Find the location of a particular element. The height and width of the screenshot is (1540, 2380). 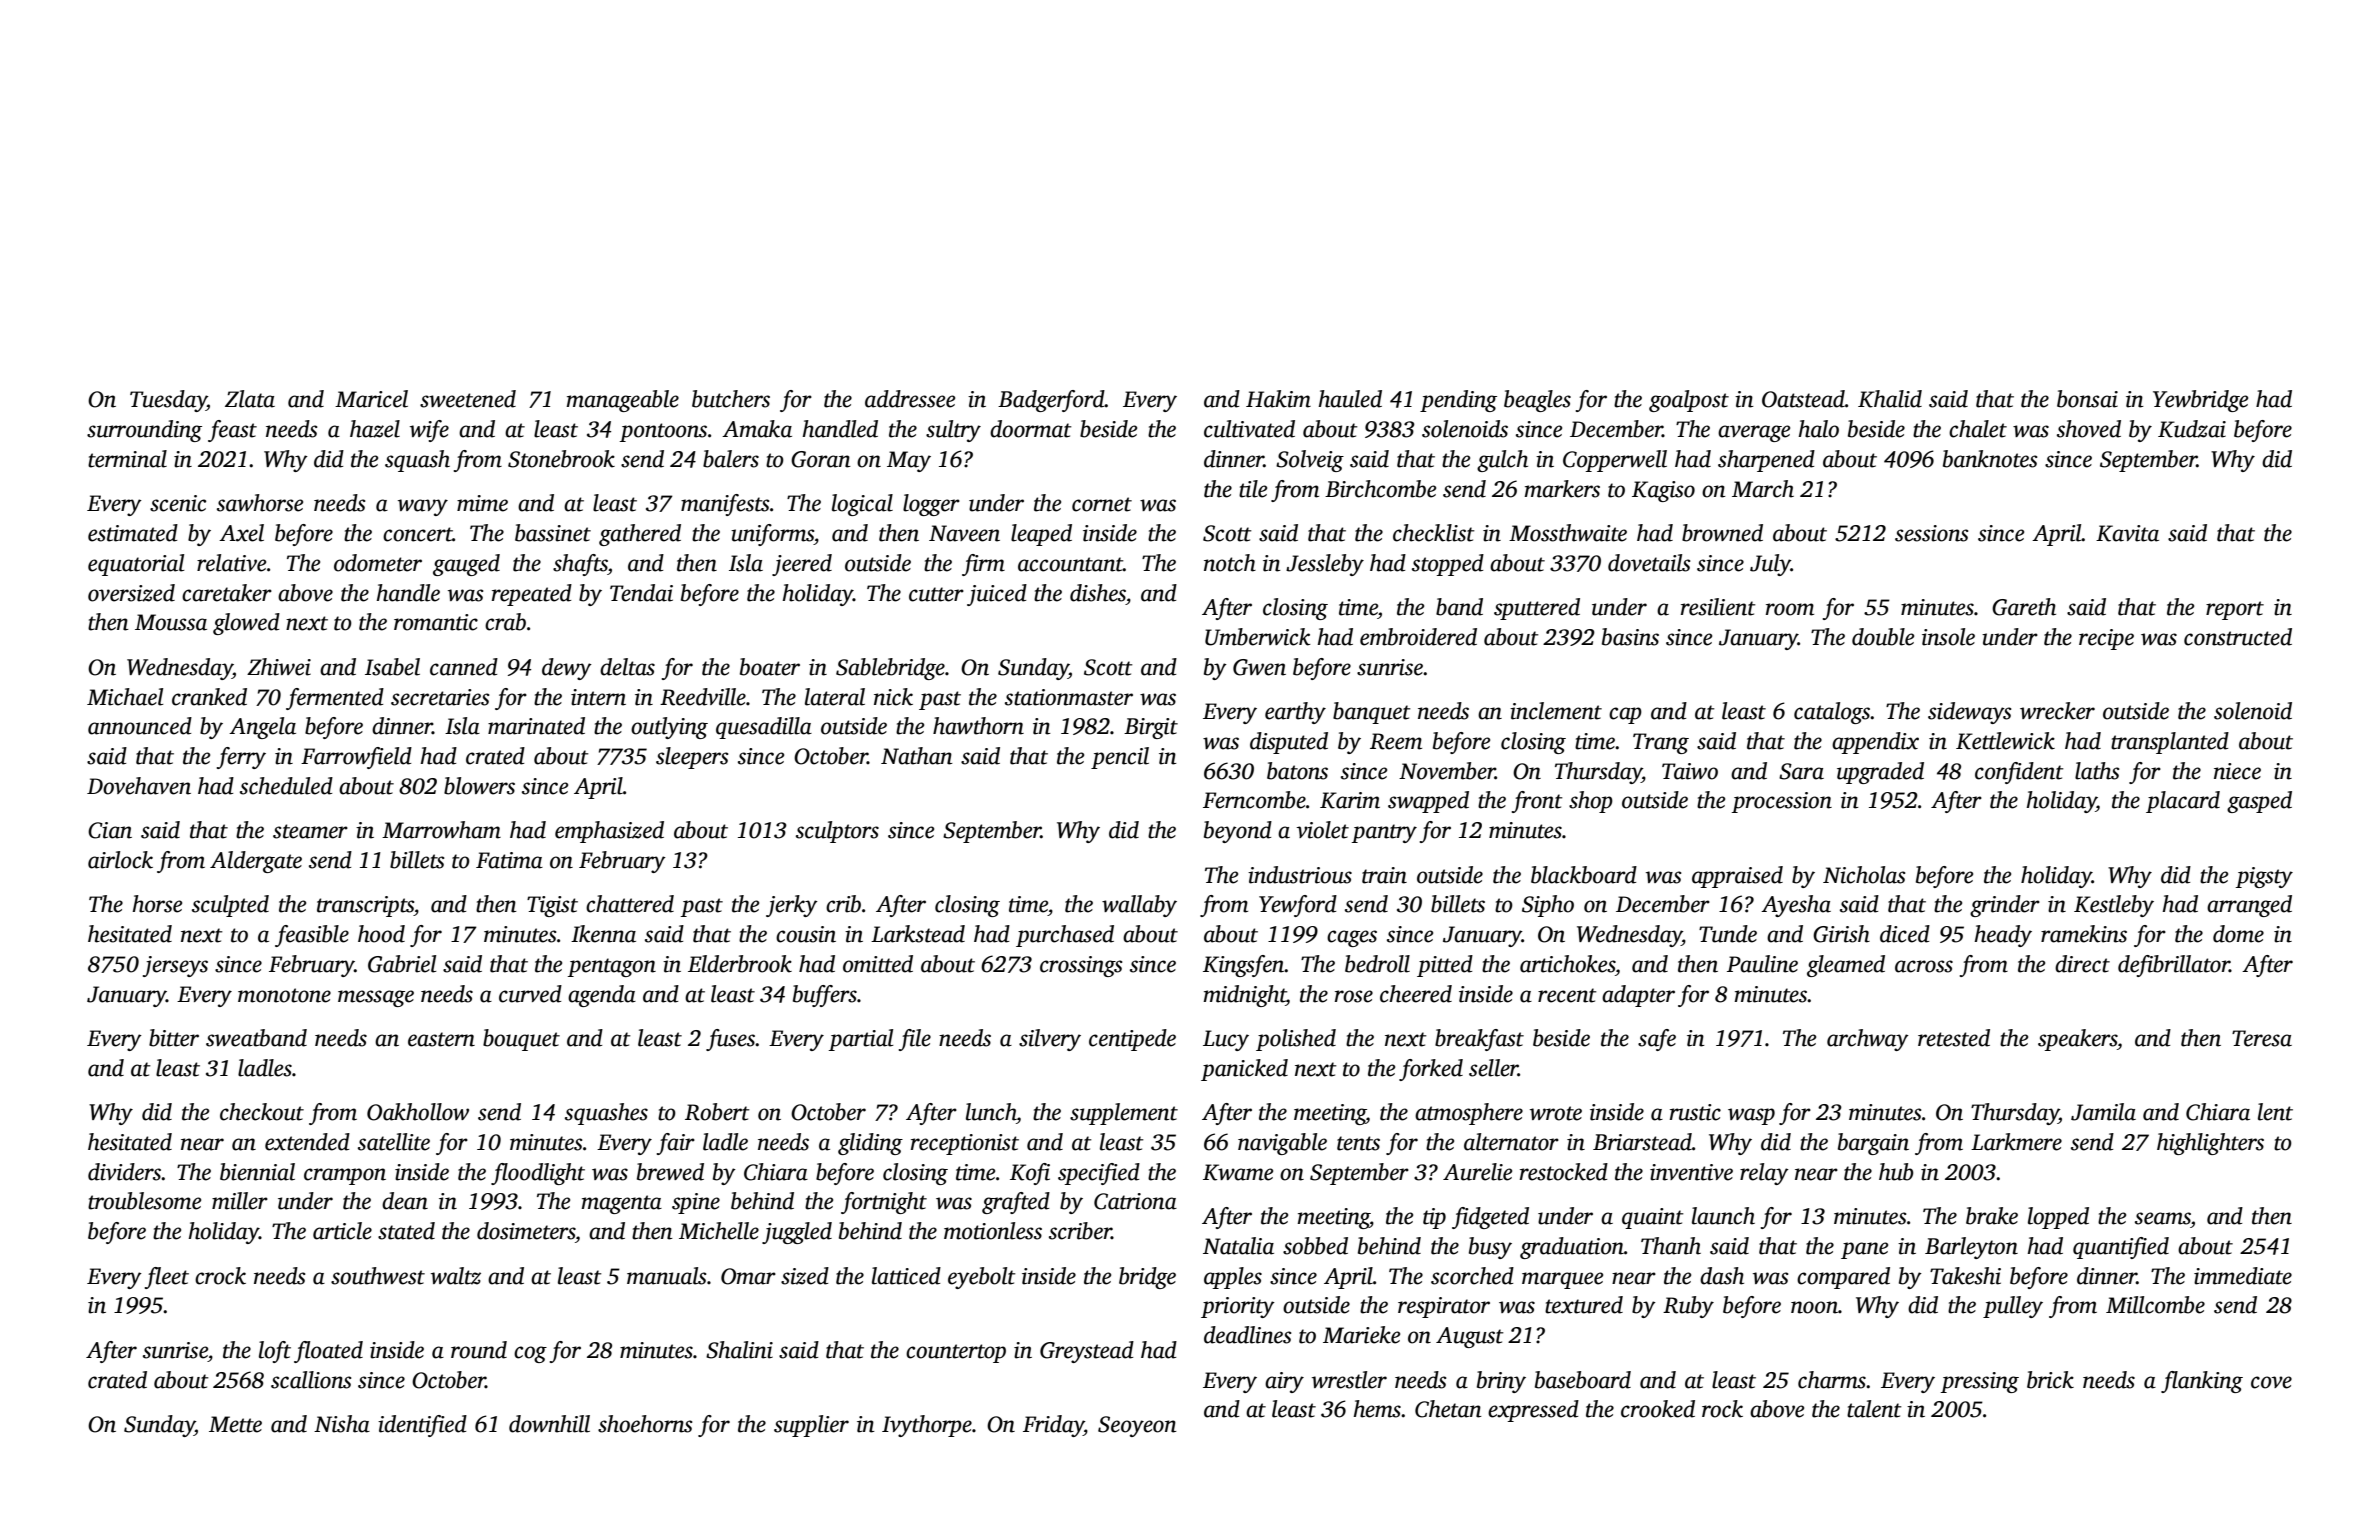

addressee is located at coordinates (910, 399).
